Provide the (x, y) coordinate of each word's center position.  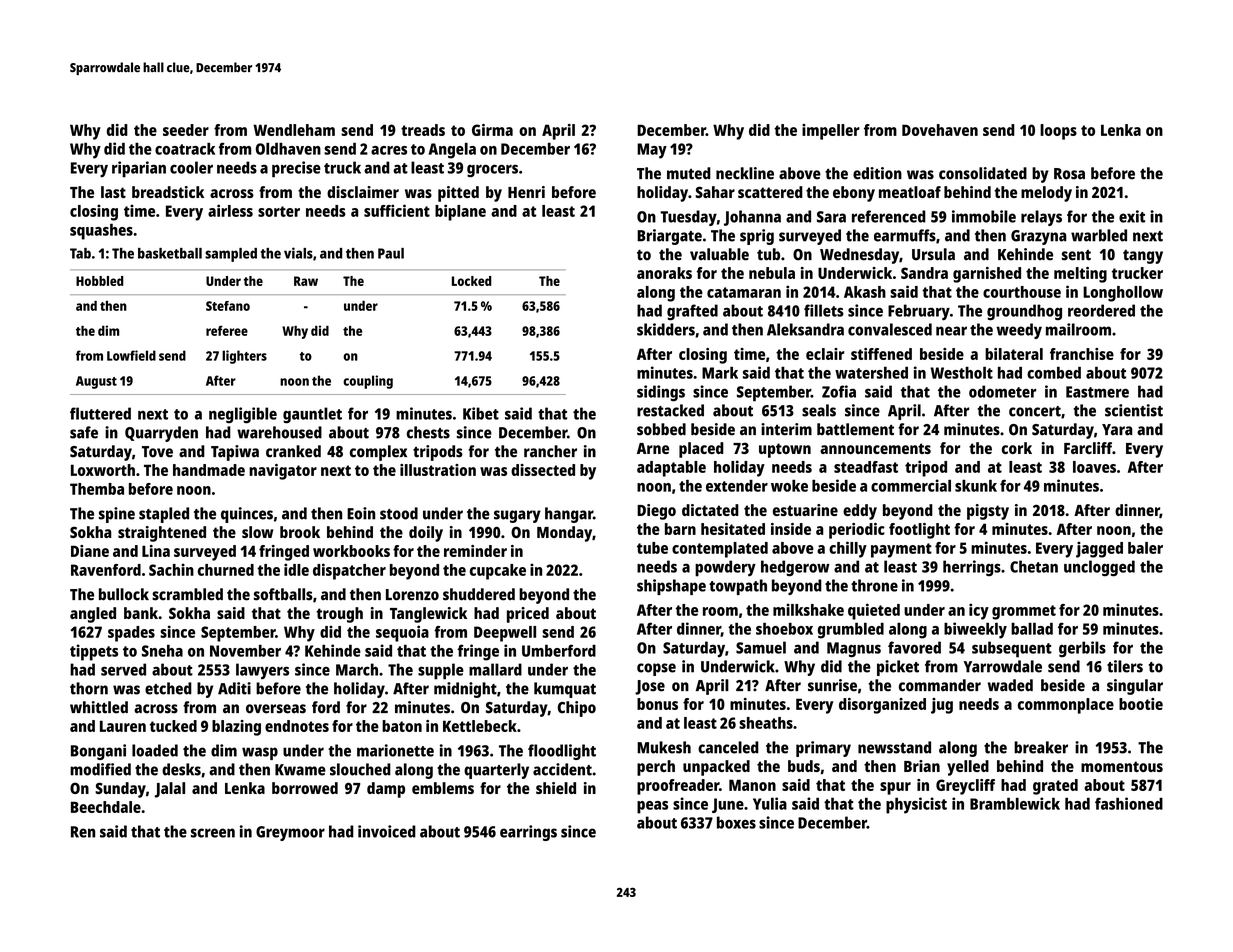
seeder (186, 130)
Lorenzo (412, 595)
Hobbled (100, 281)
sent (1076, 255)
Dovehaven (940, 130)
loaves (1094, 467)
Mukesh (664, 747)
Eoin (361, 513)
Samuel (761, 647)
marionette (395, 750)
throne (874, 585)
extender (737, 486)
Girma (492, 130)
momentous (1122, 766)
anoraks (664, 273)
